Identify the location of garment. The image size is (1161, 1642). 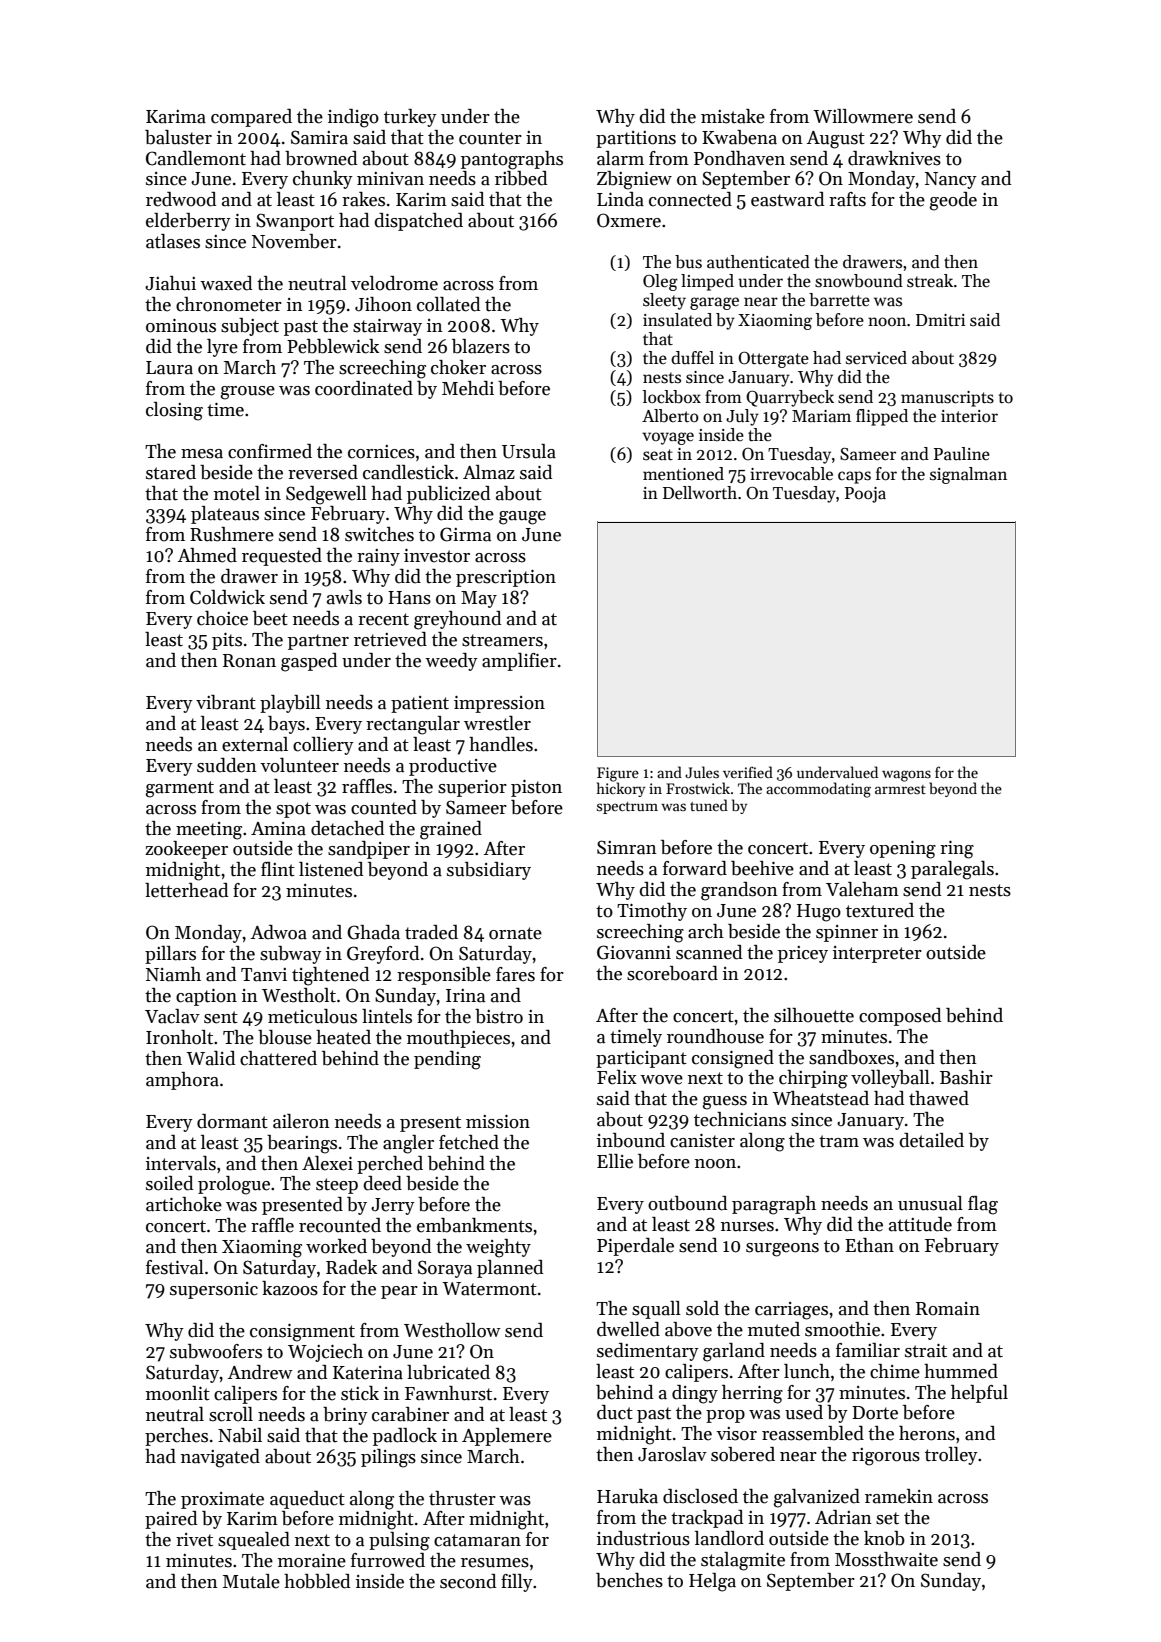
(180, 789).
